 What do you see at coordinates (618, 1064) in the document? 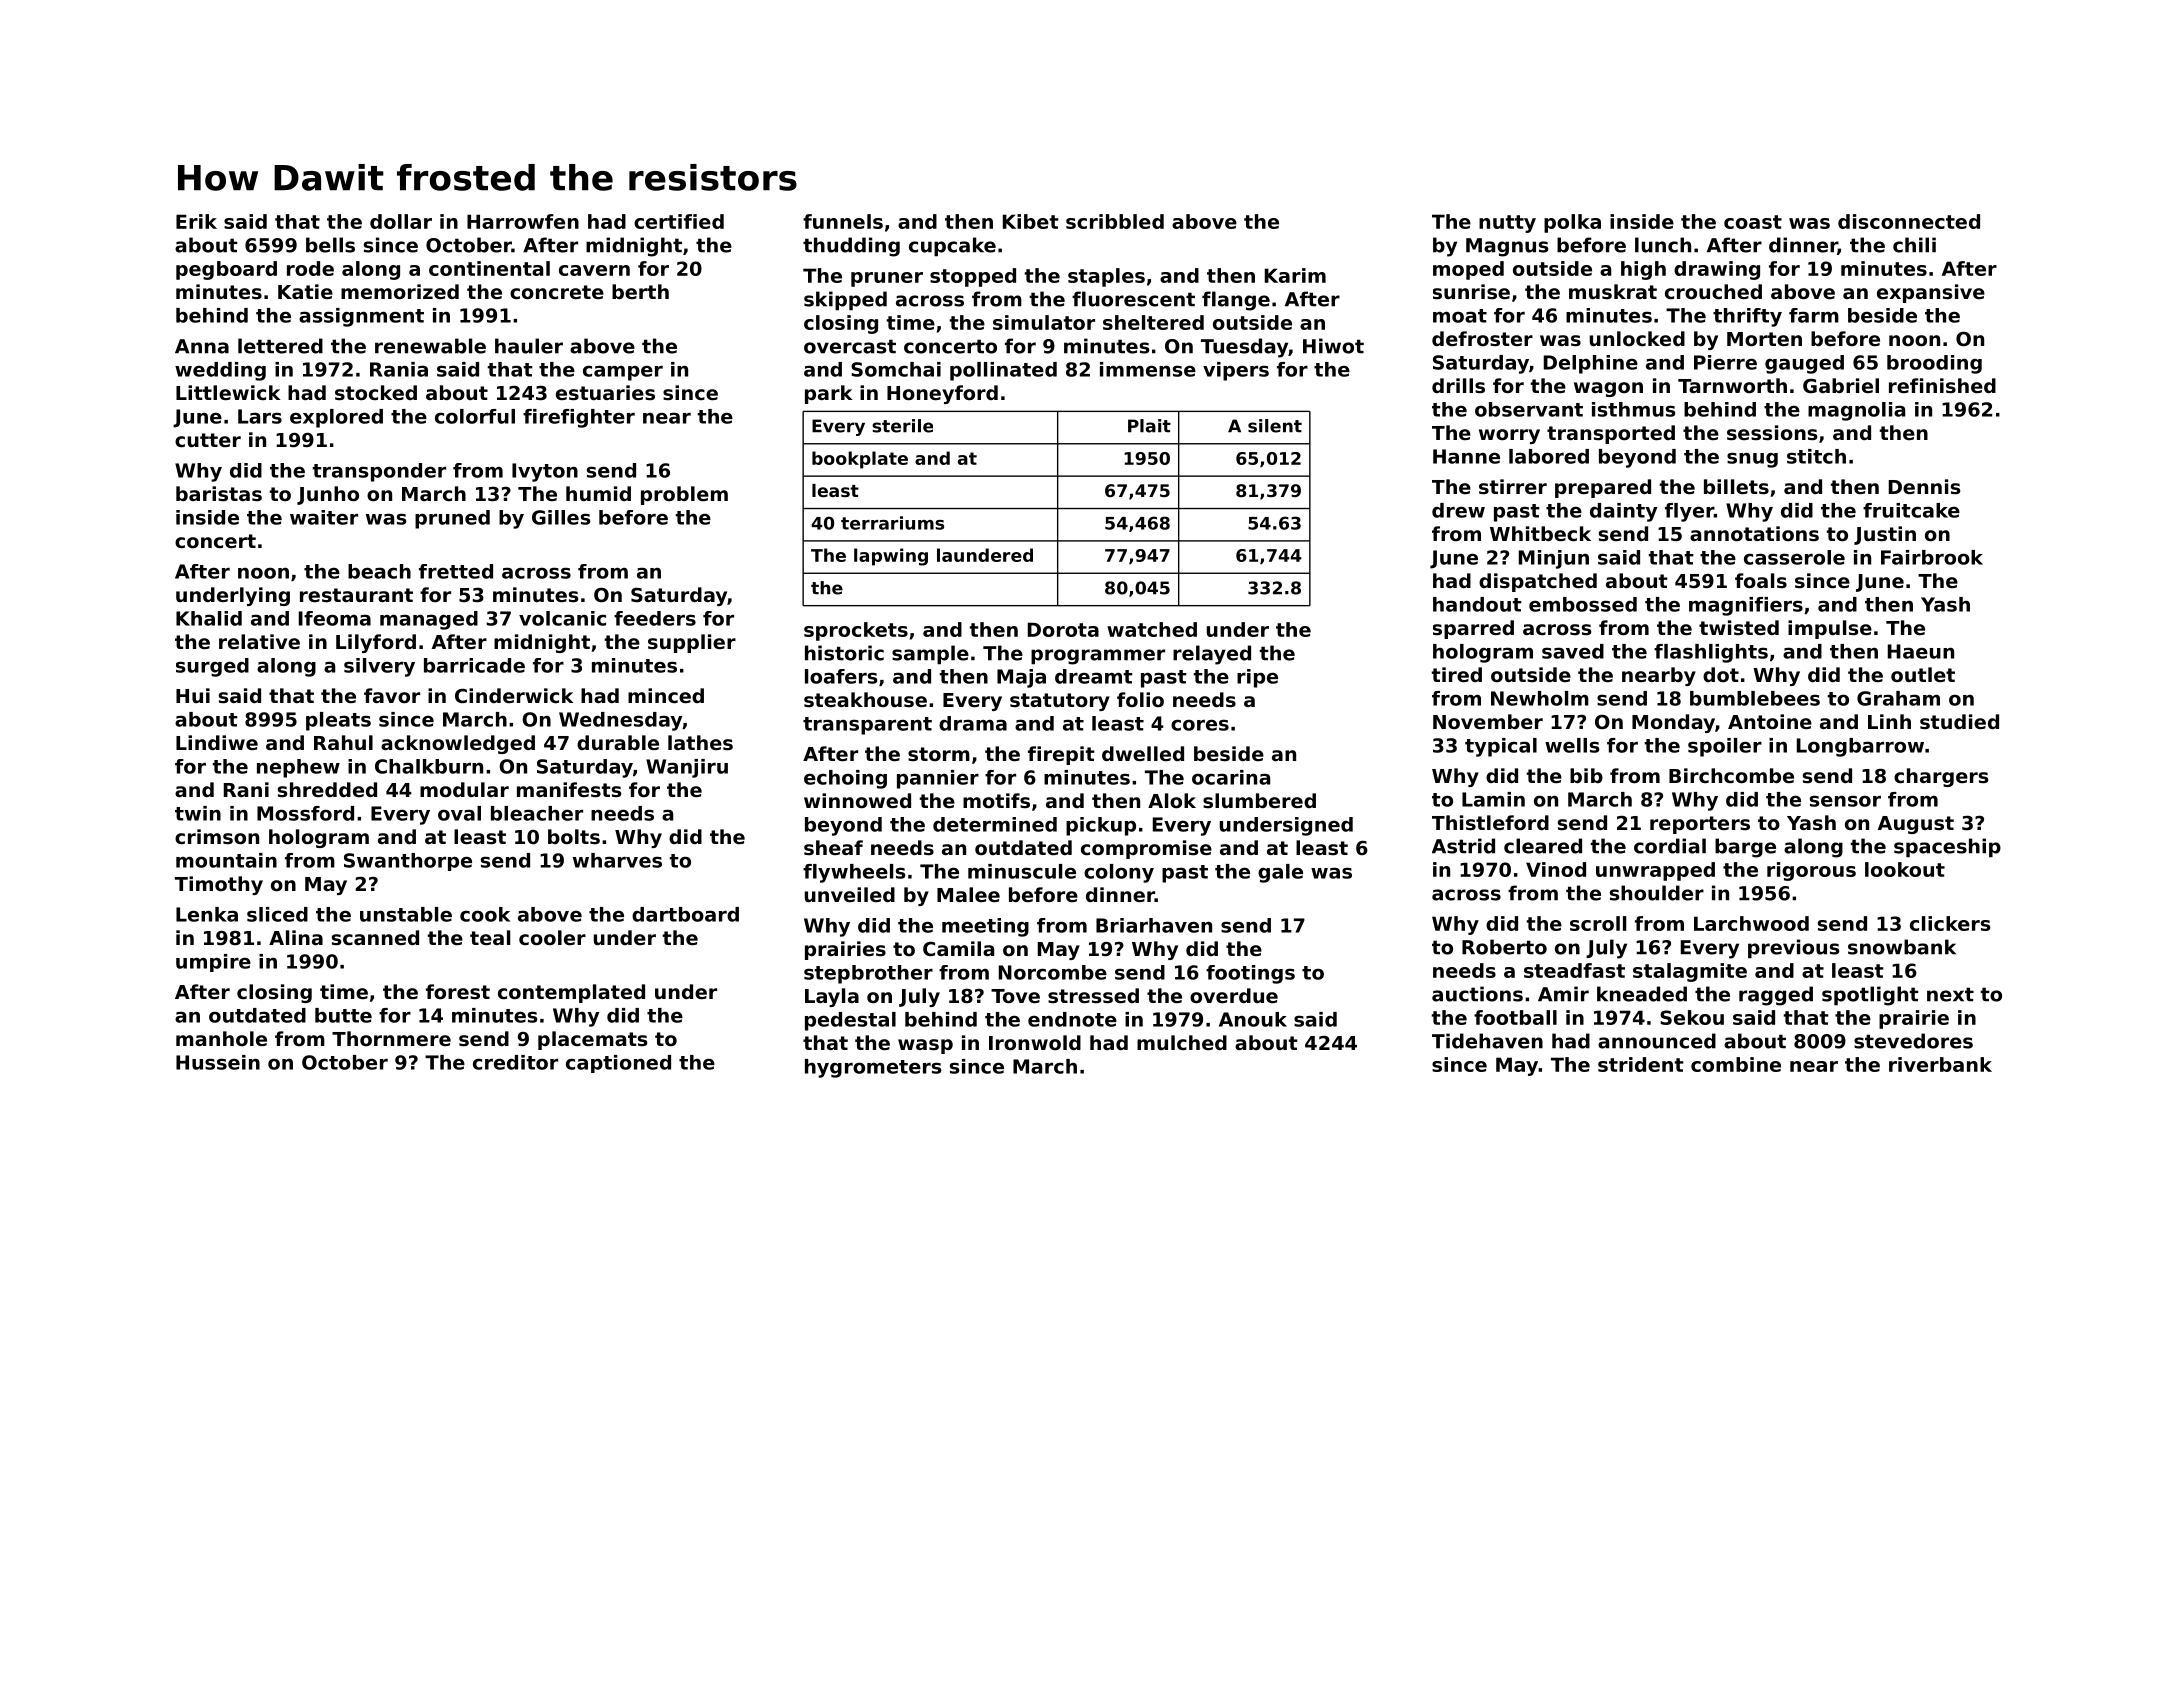
I see `captioned` at bounding box center [618, 1064].
